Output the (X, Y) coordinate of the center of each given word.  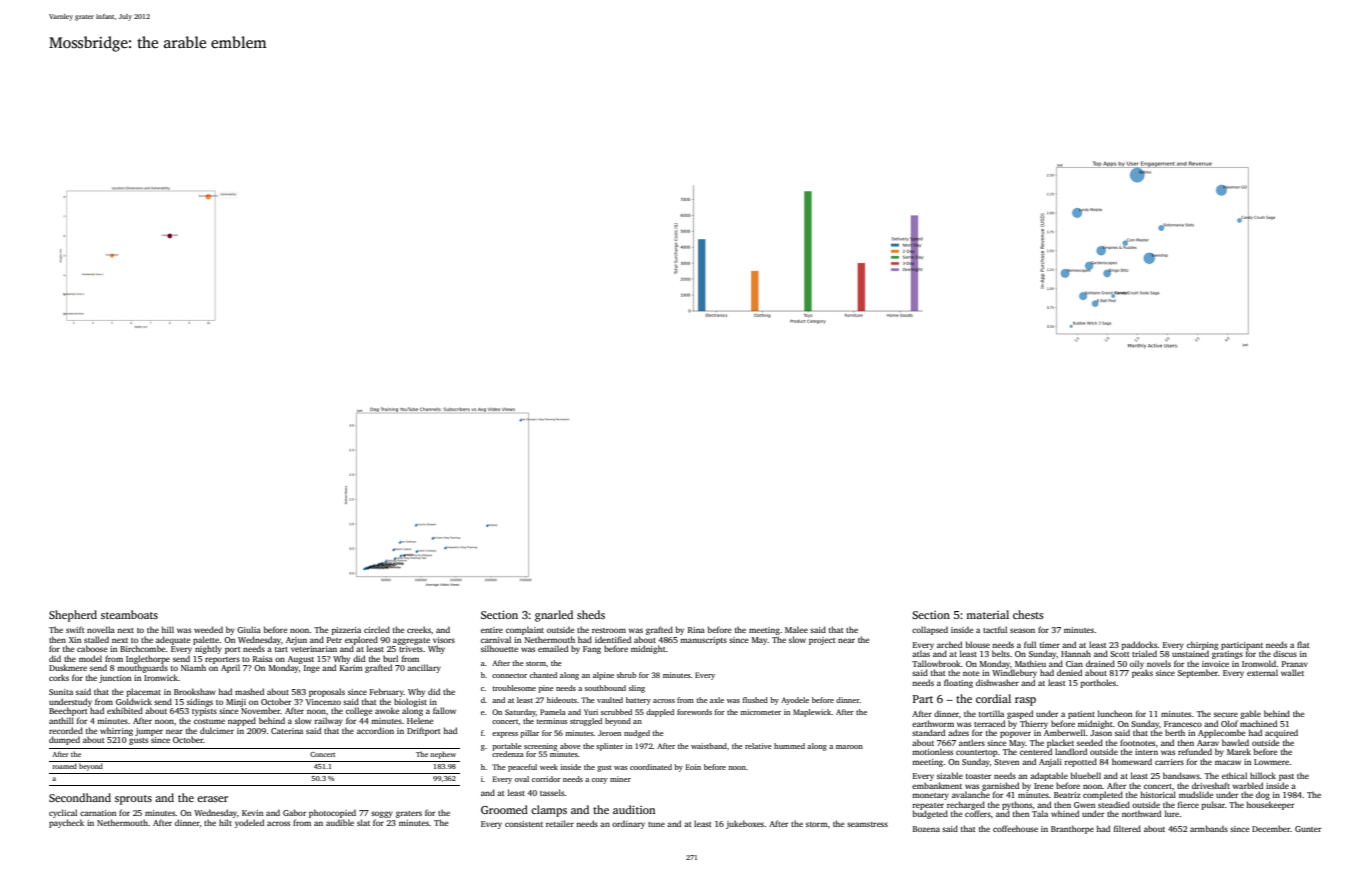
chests (1028, 614)
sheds (591, 614)
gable (1250, 714)
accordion (375, 730)
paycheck (66, 823)
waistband (709, 746)
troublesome (514, 688)
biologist (410, 702)
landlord (1071, 751)
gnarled (554, 616)
